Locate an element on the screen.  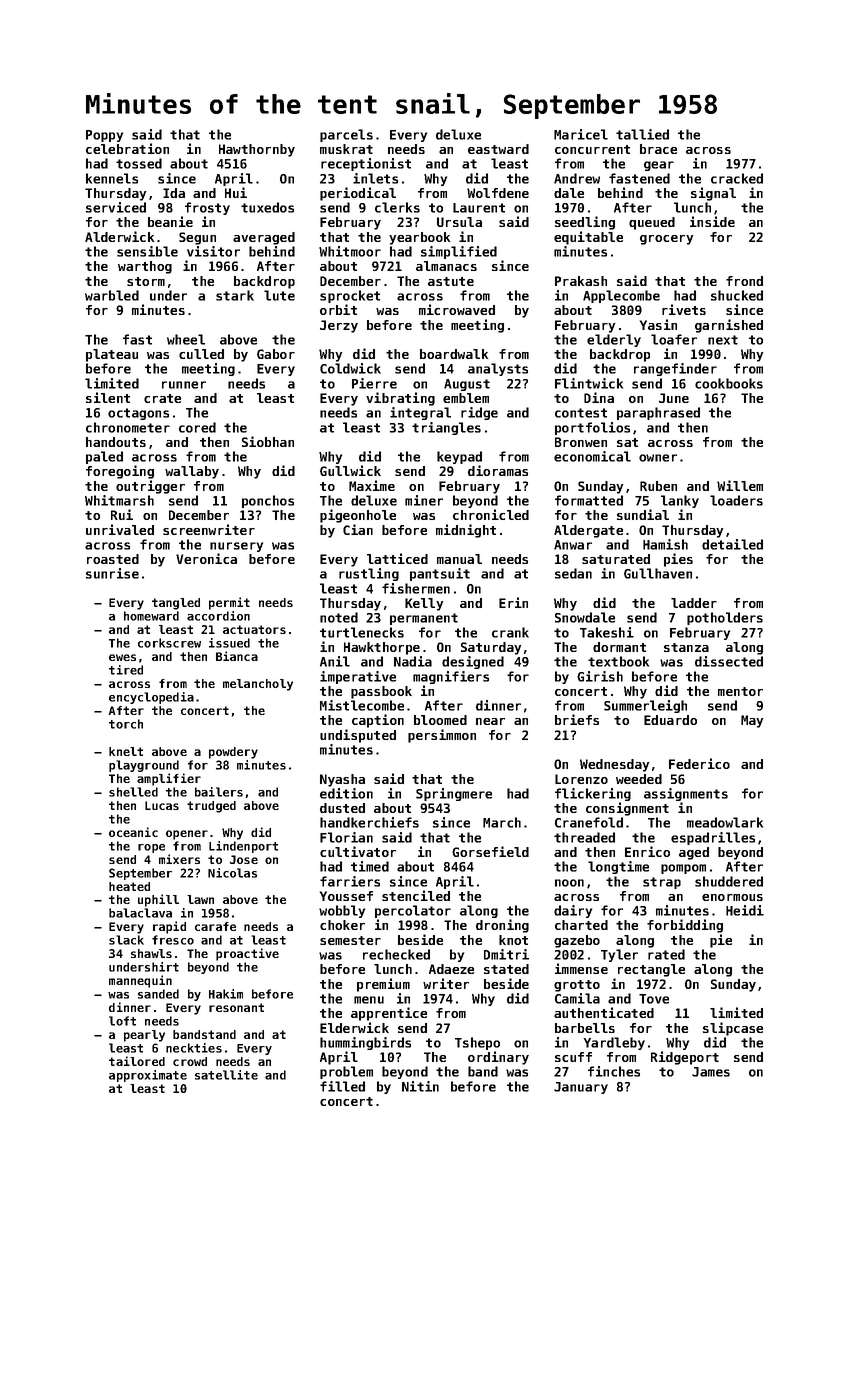
tallied is located at coordinates (642, 134).
